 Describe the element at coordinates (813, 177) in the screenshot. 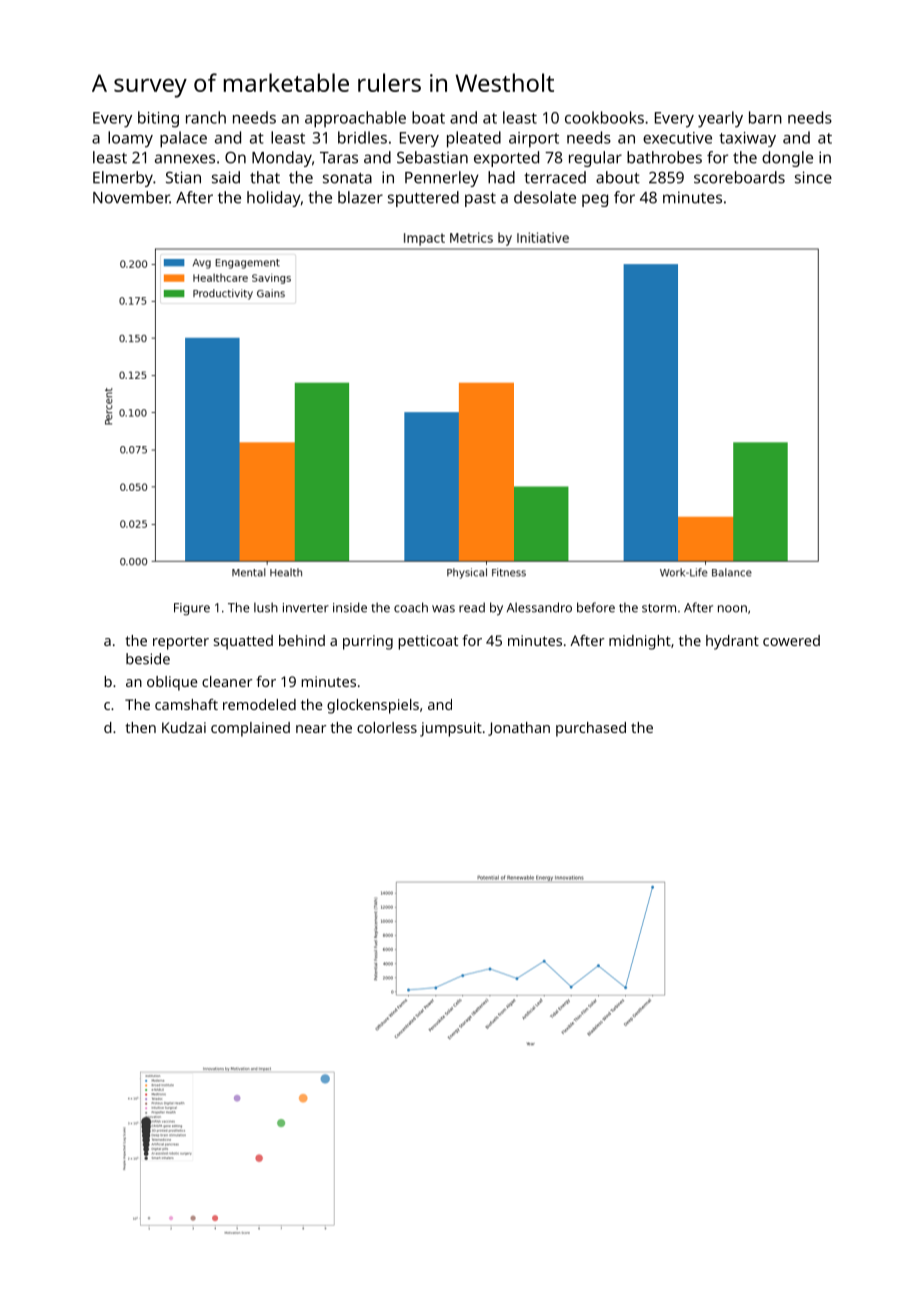

I see `since` at that location.
